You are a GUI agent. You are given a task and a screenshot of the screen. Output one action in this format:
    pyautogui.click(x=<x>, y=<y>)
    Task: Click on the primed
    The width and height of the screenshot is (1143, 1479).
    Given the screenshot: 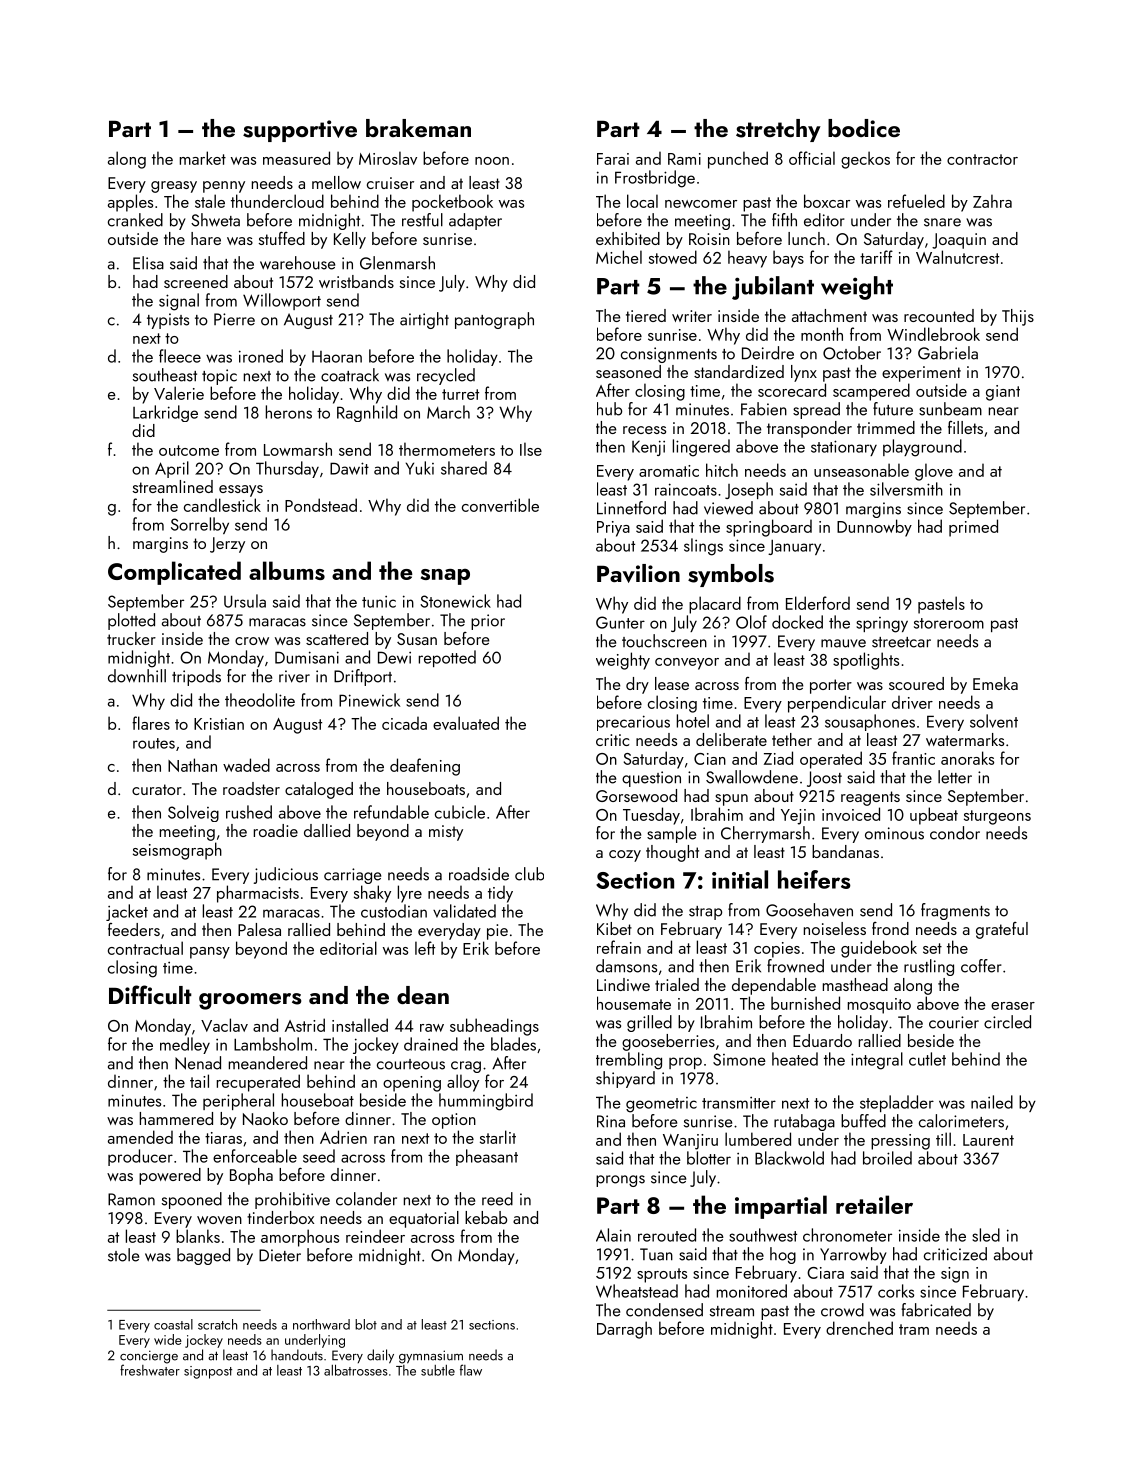 What is the action you would take?
    pyautogui.click(x=973, y=528)
